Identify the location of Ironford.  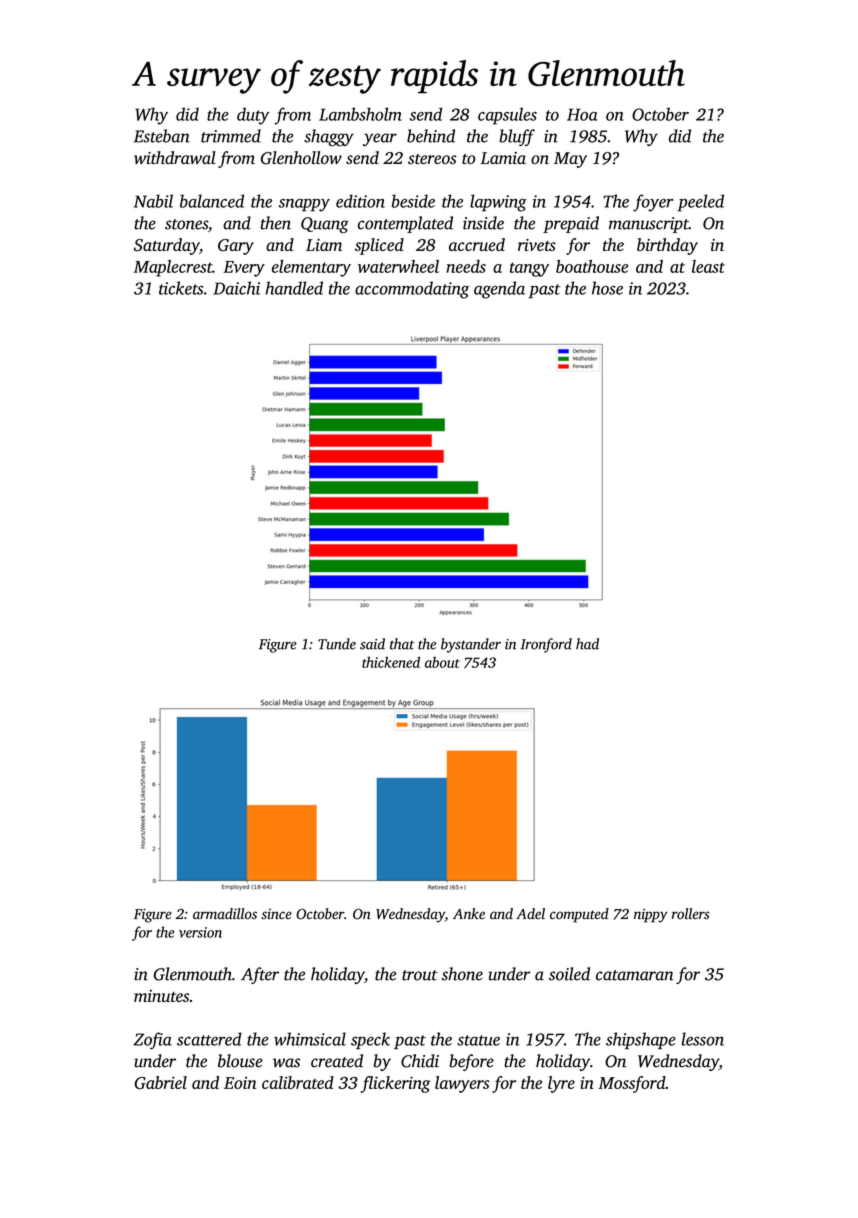
(546, 645).
